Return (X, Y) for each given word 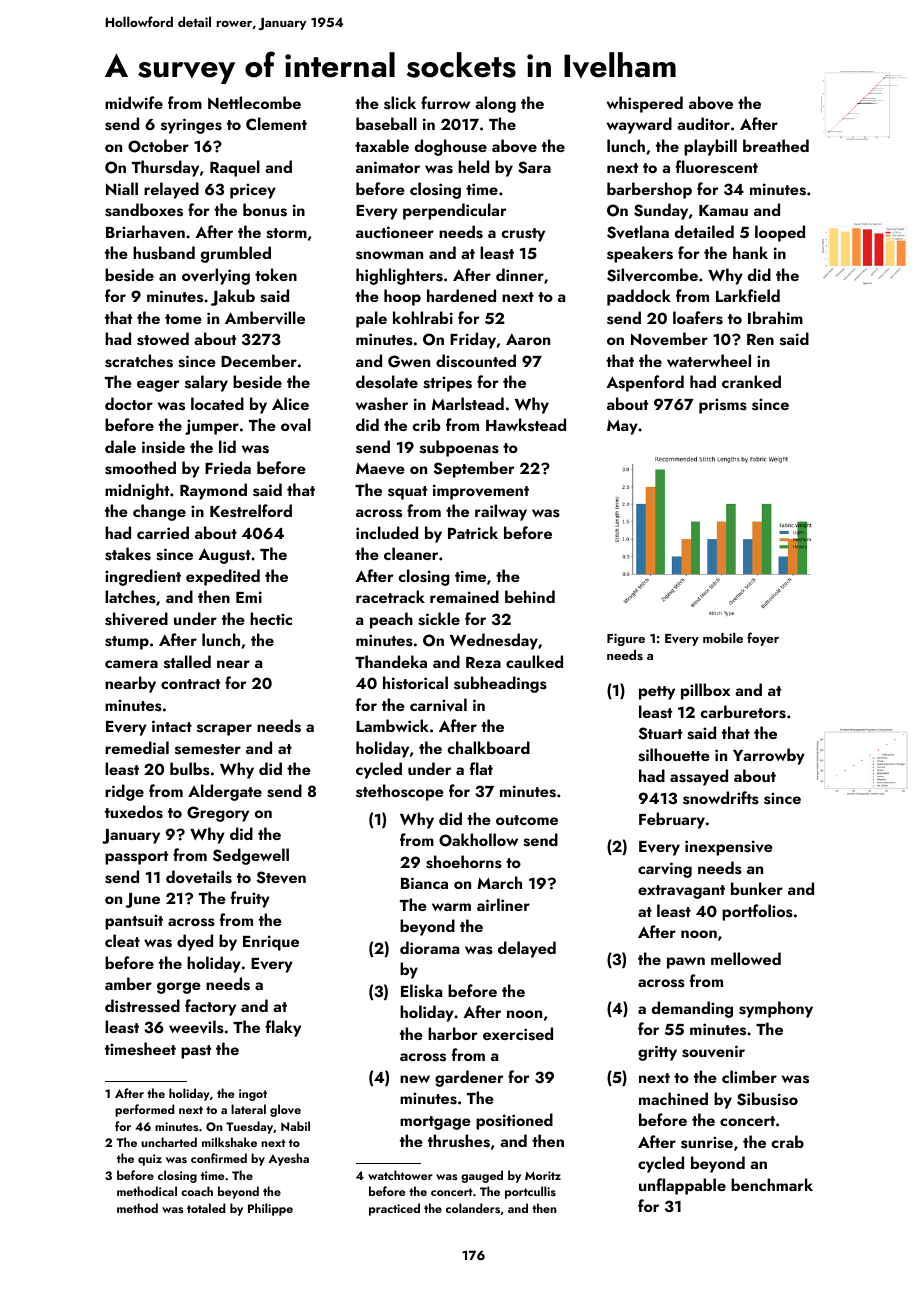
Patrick (473, 532)
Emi (249, 597)
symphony (776, 1009)
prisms (723, 406)
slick (400, 103)
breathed (776, 145)
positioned (514, 1121)
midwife (134, 102)
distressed (142, 1006)
